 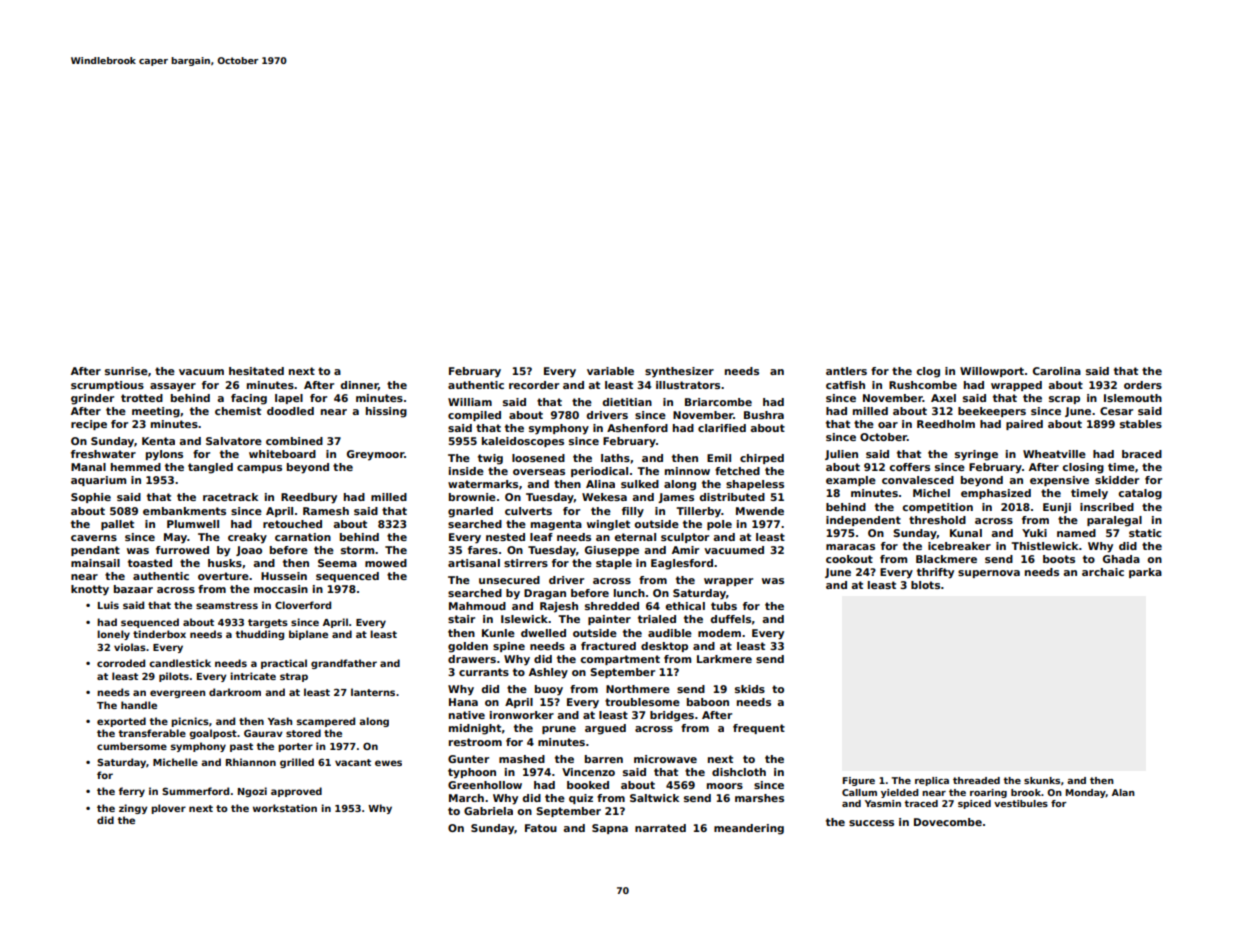 I want to click on trialed, so click(x=657, y=619).
